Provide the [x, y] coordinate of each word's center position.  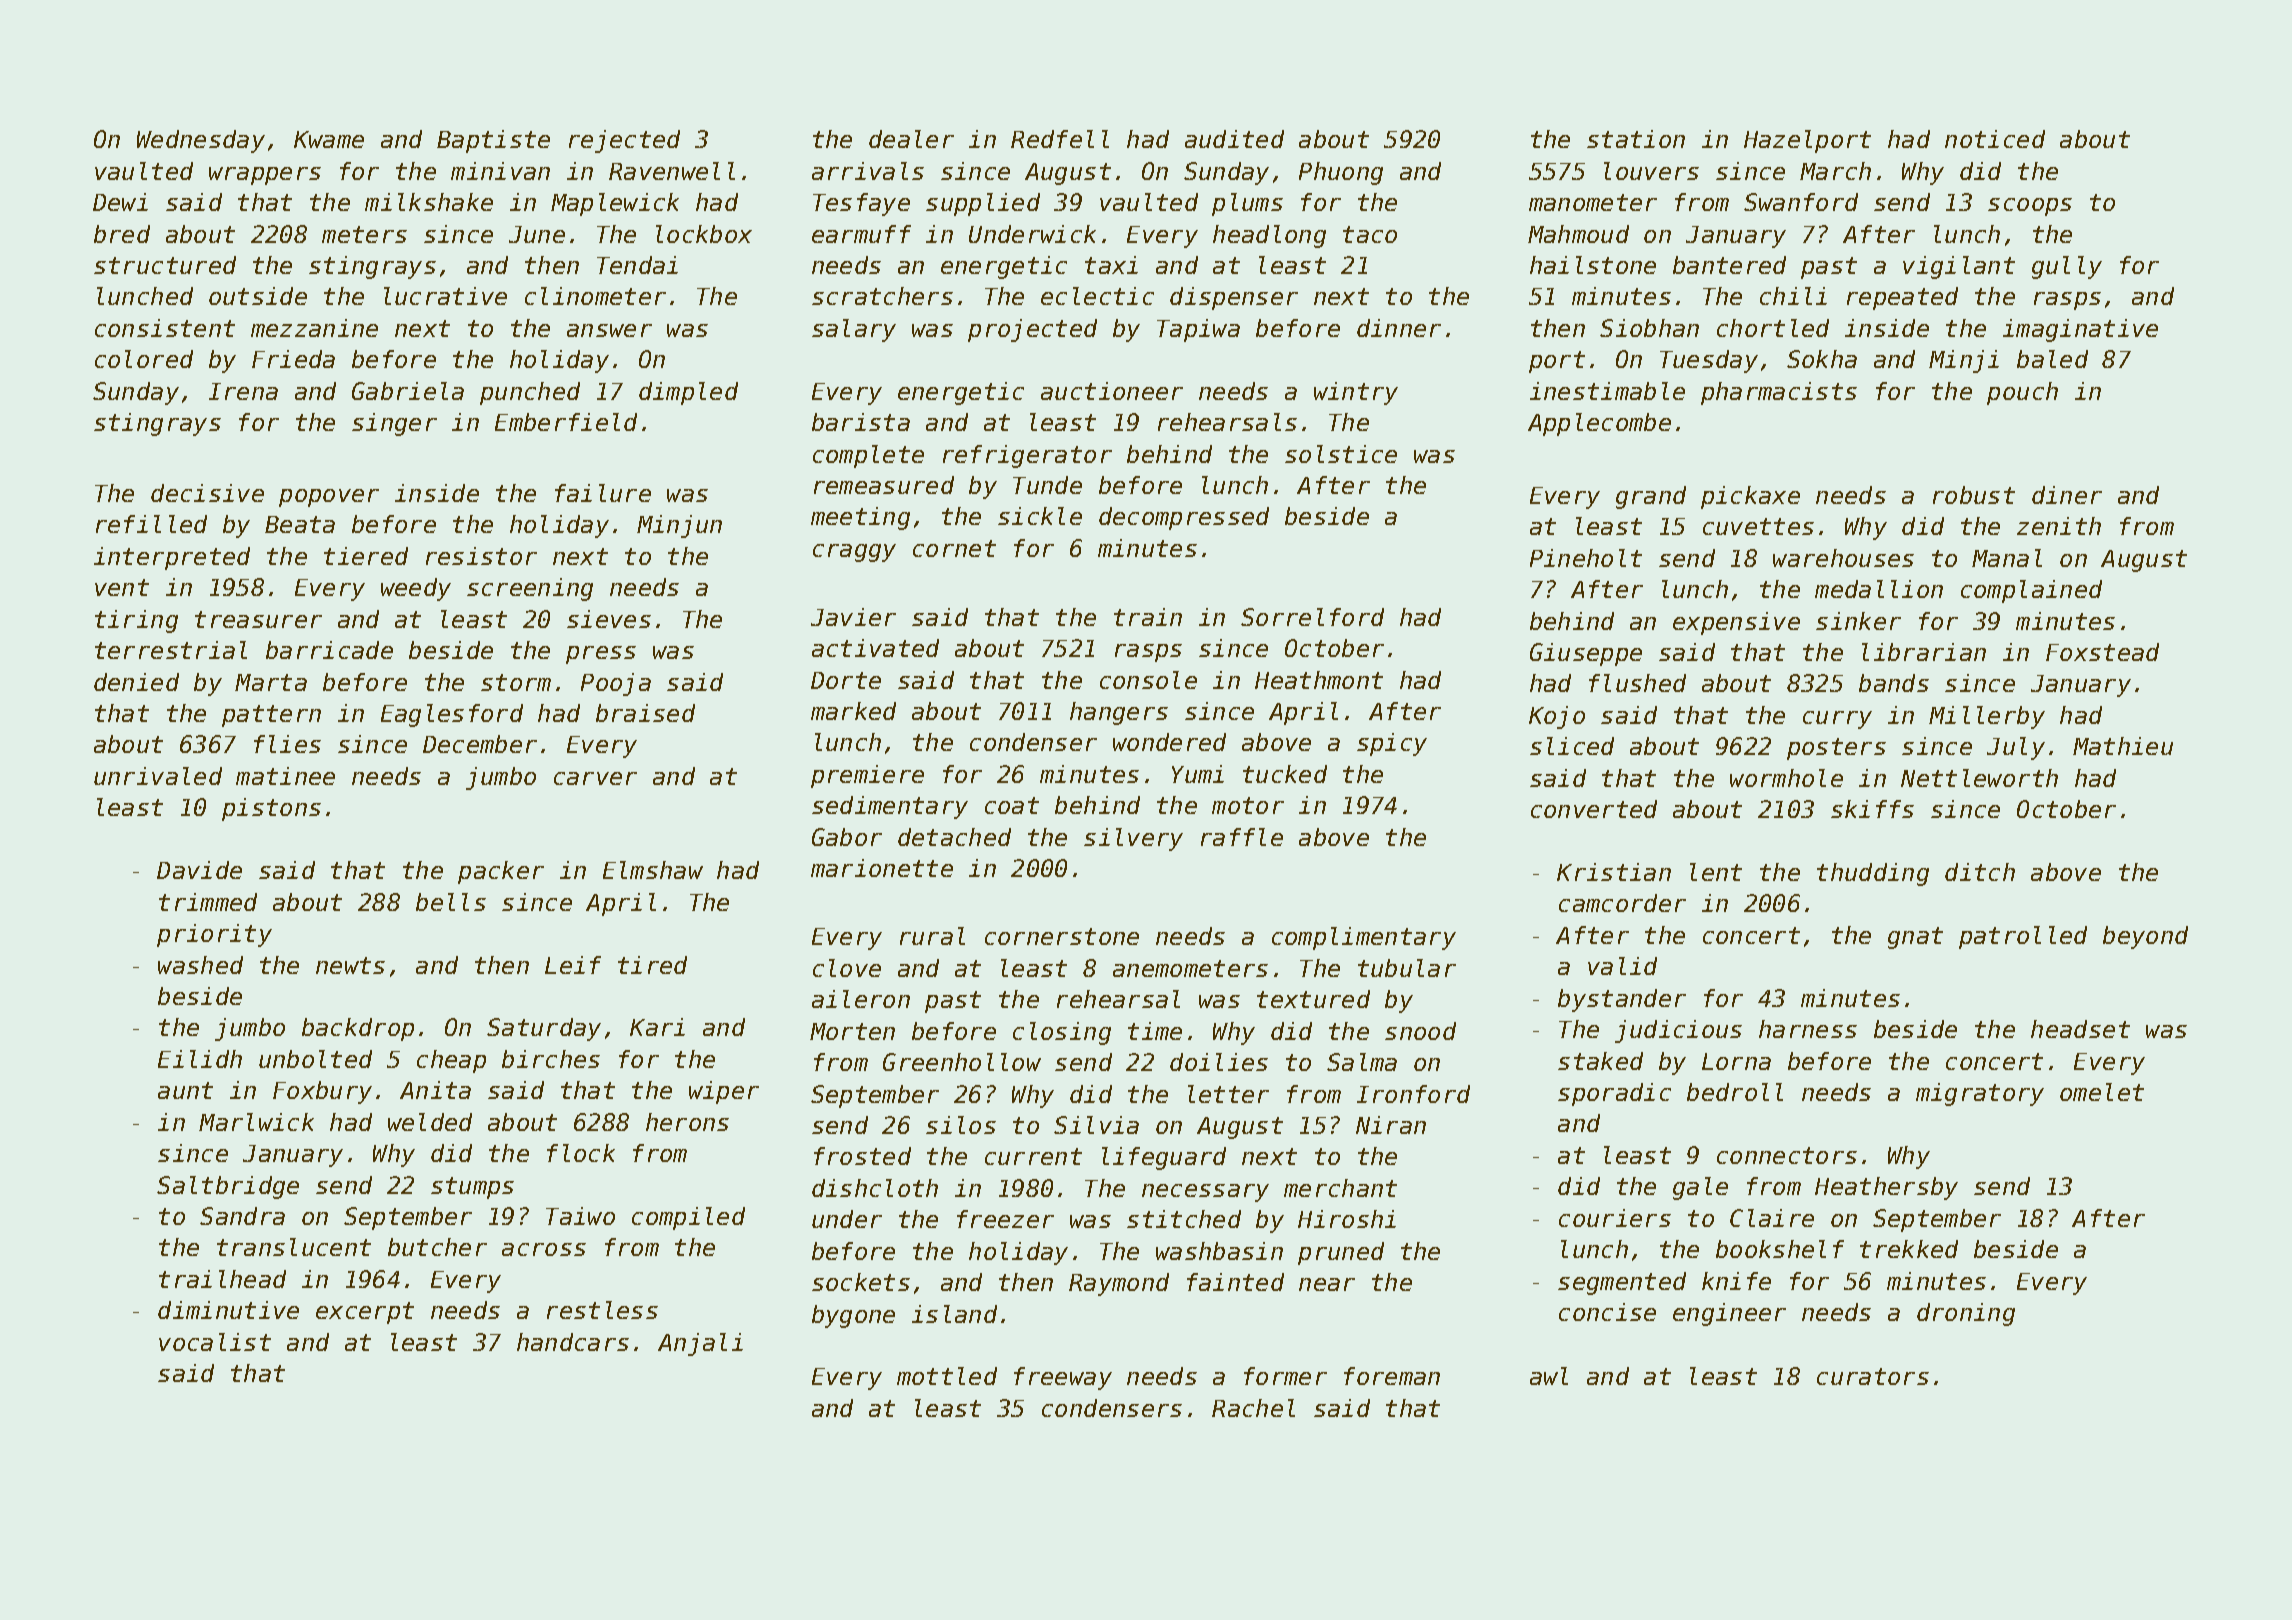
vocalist [215, 1342]
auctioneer [1112, 391]
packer [501, 872]
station [1636, 139]
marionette [882, 868]
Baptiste [493, 141]
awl [1549, 1376]
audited [1234, 139]
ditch [1980, 872]
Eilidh [200, 1059]
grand [1651, 497]
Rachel [1253, 1408]
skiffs [1872, 809]
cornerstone [1062, 936]
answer [609, 330]
